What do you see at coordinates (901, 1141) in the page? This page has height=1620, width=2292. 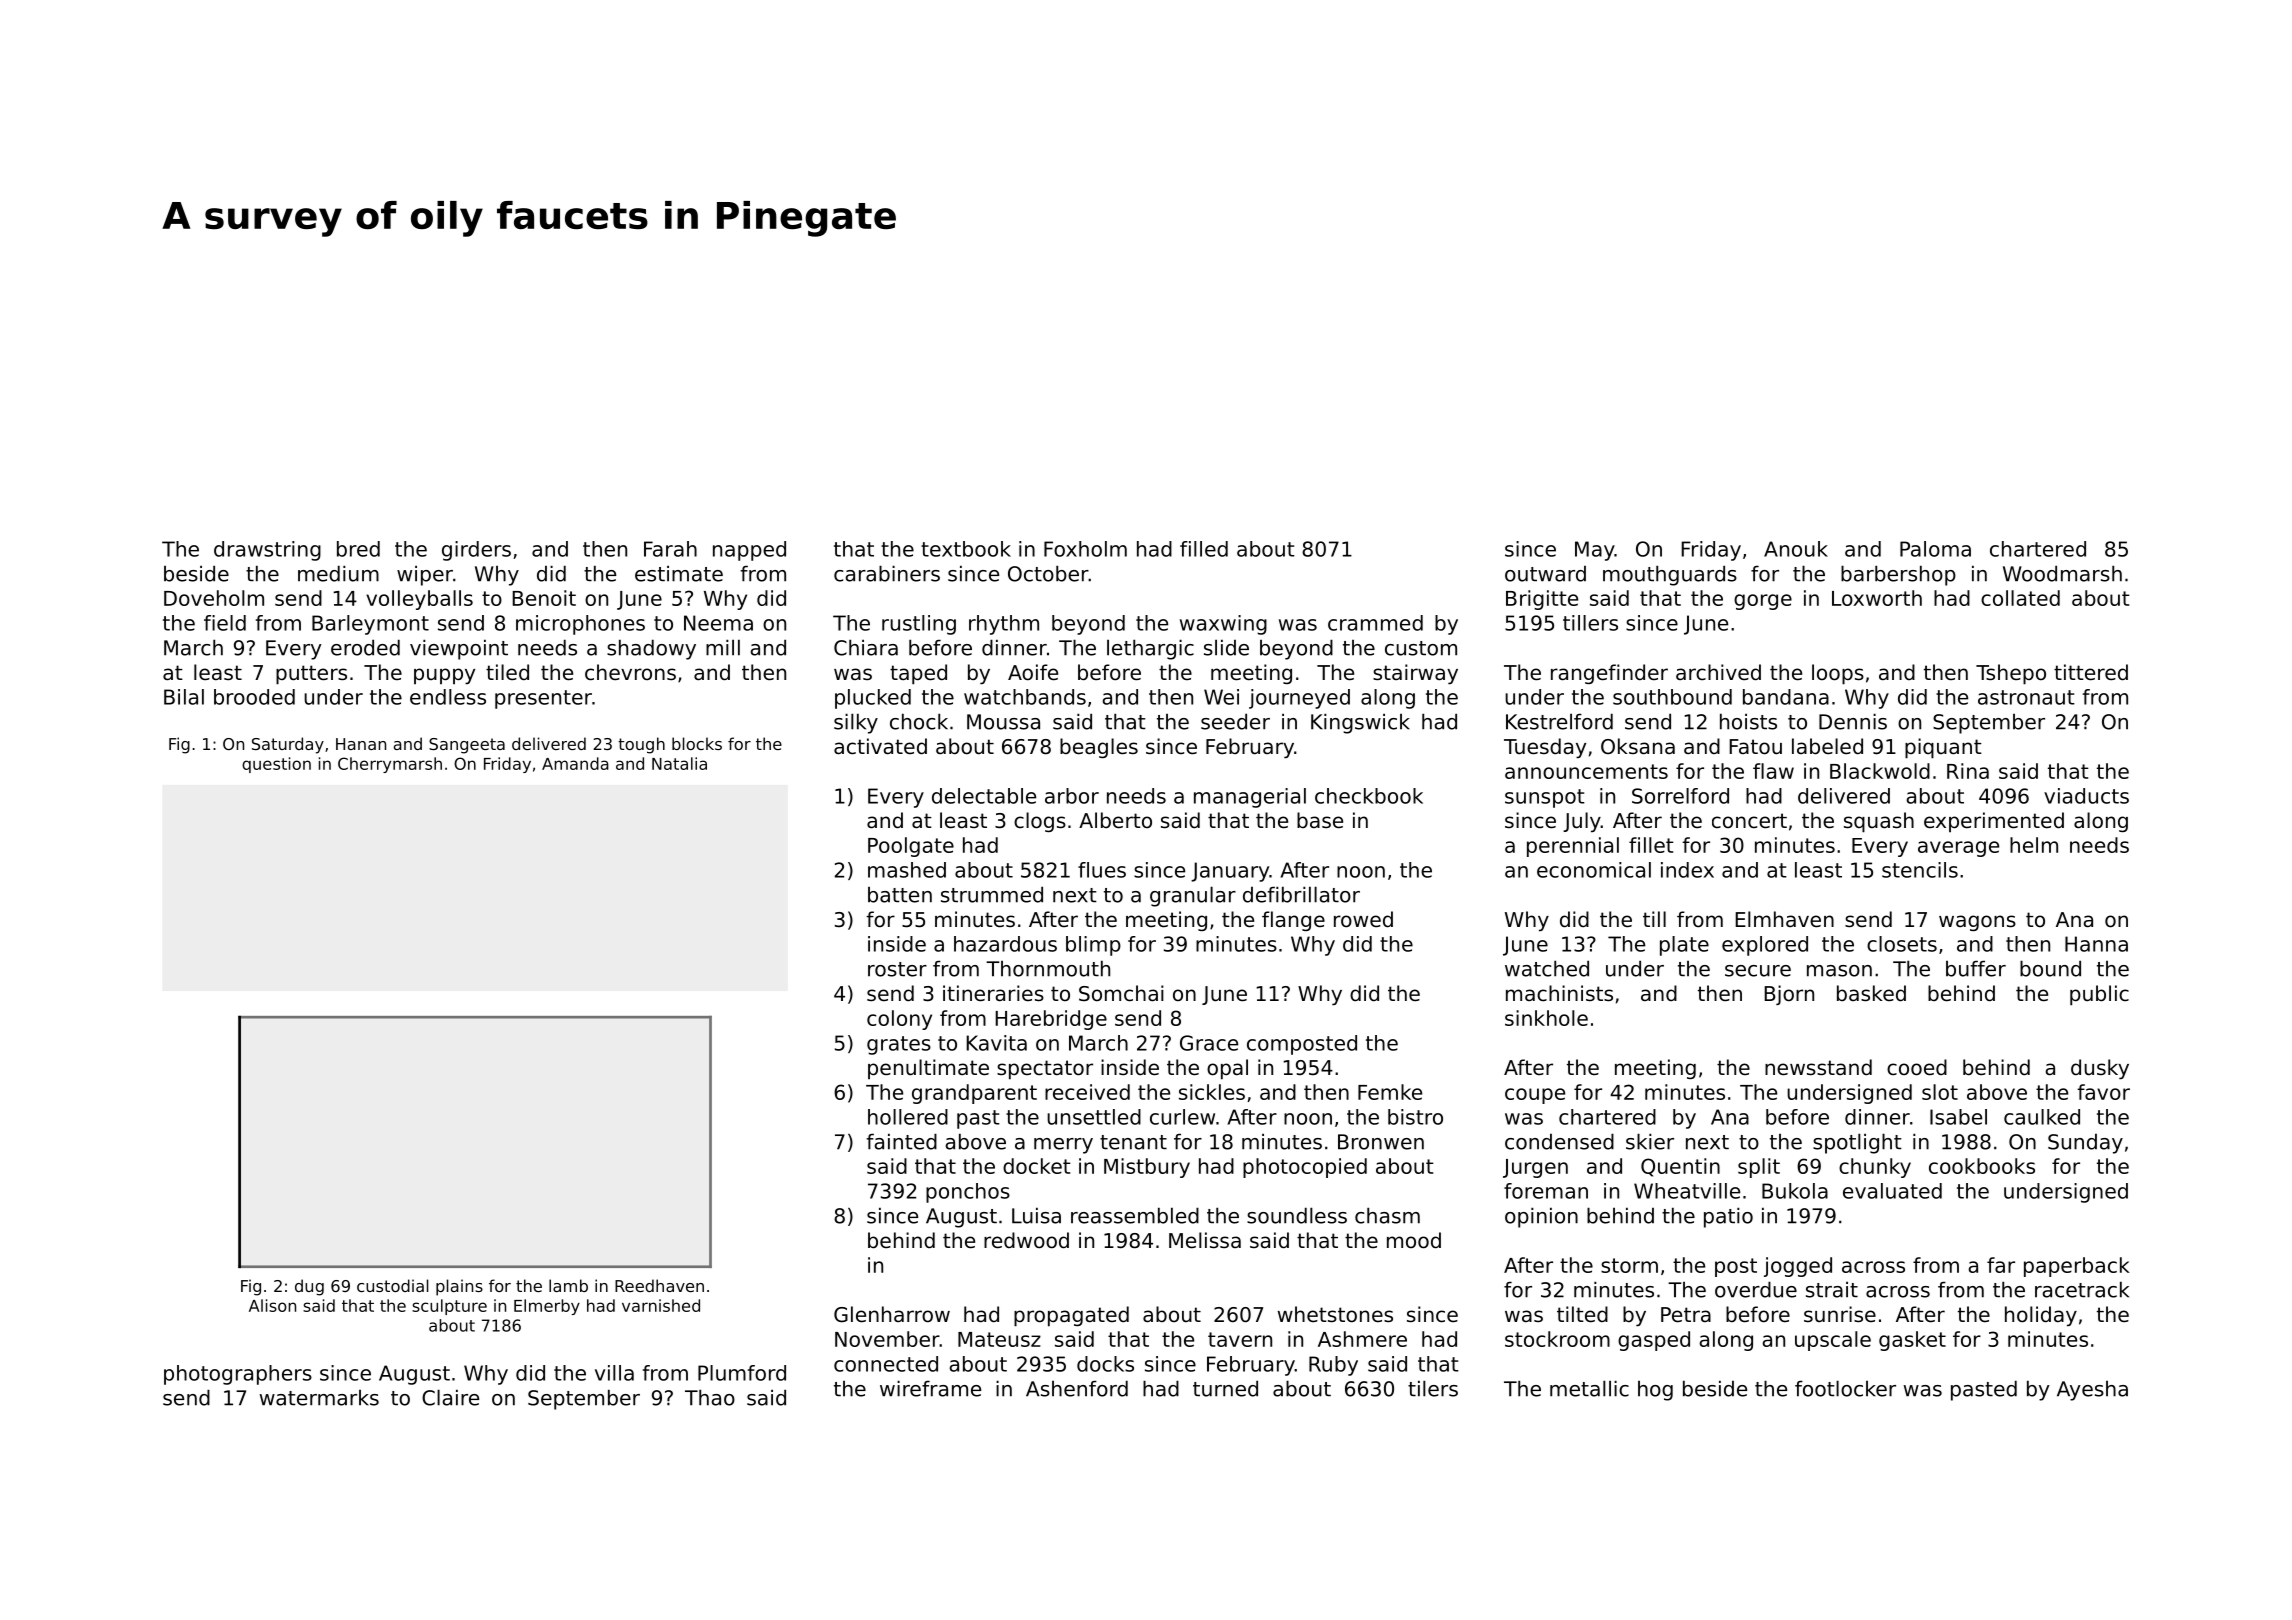 I see `fainted` at bounding box center [901, 1141].
